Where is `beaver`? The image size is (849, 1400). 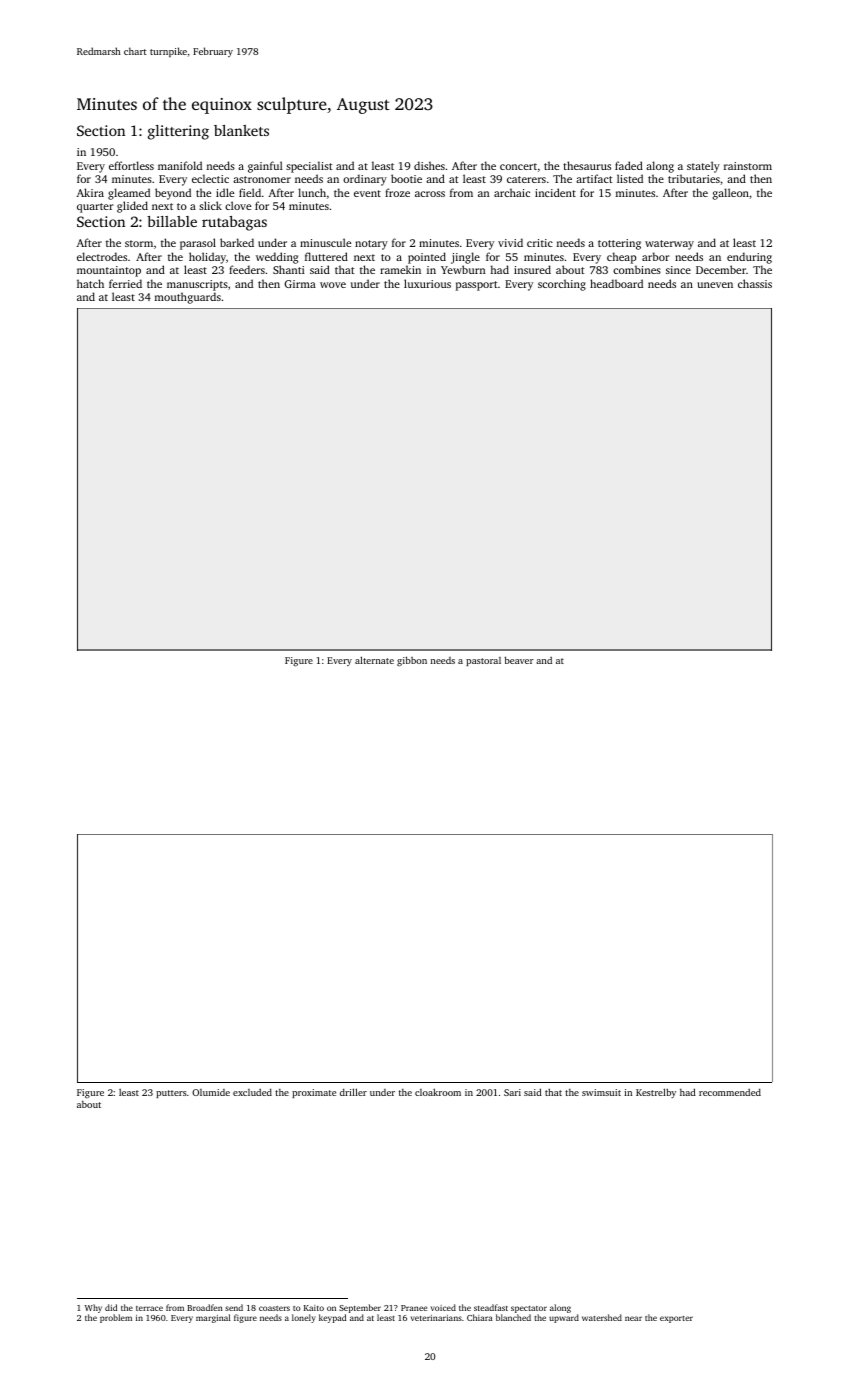
beaver is located at coordinates (519, 660).
